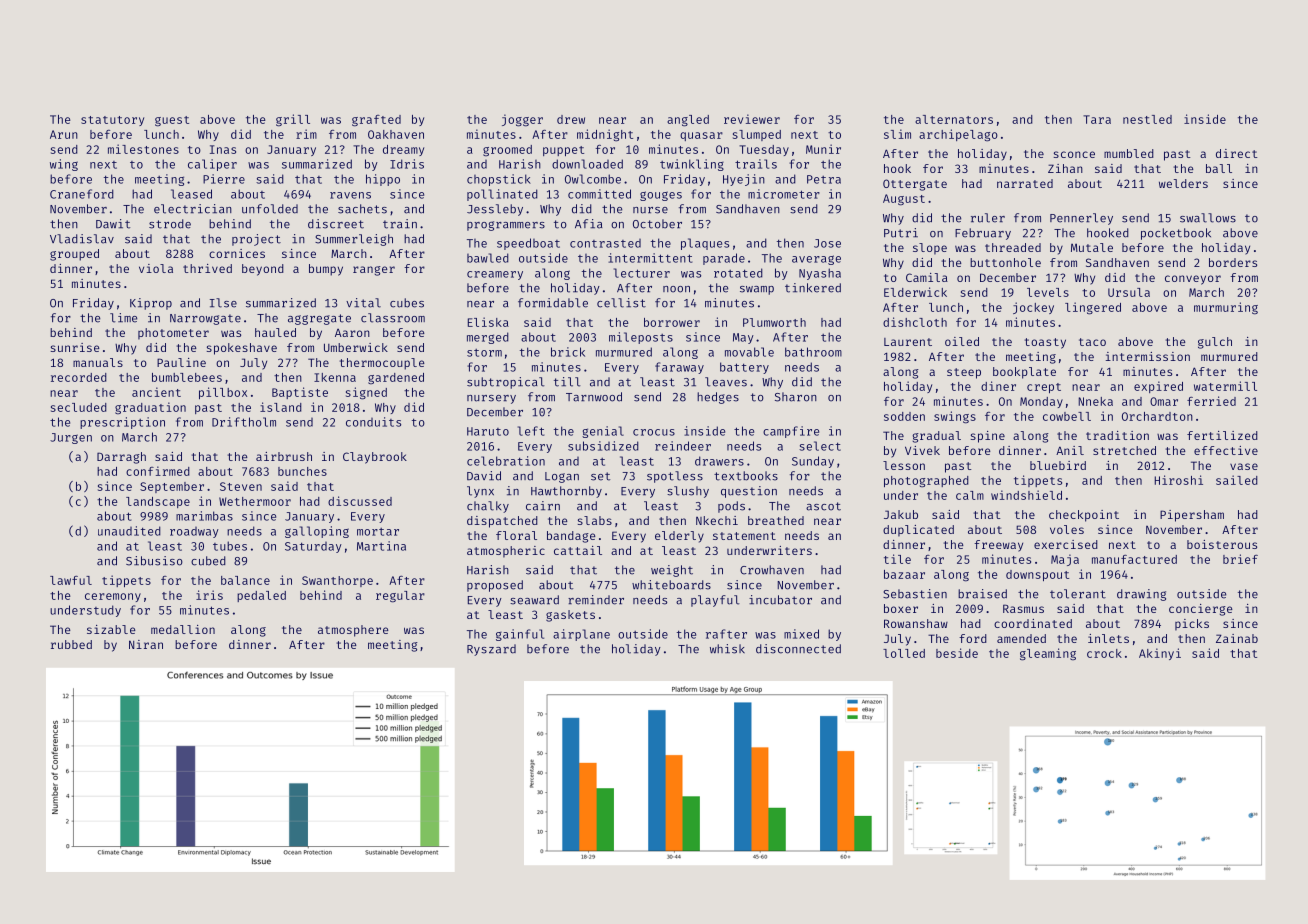 Image resolution: width=1308 pixels, height=924 pixels. What do you see at coordinates (757, 135) in the screenshot?
I see `slumped` at bounding box center [757, 135].
